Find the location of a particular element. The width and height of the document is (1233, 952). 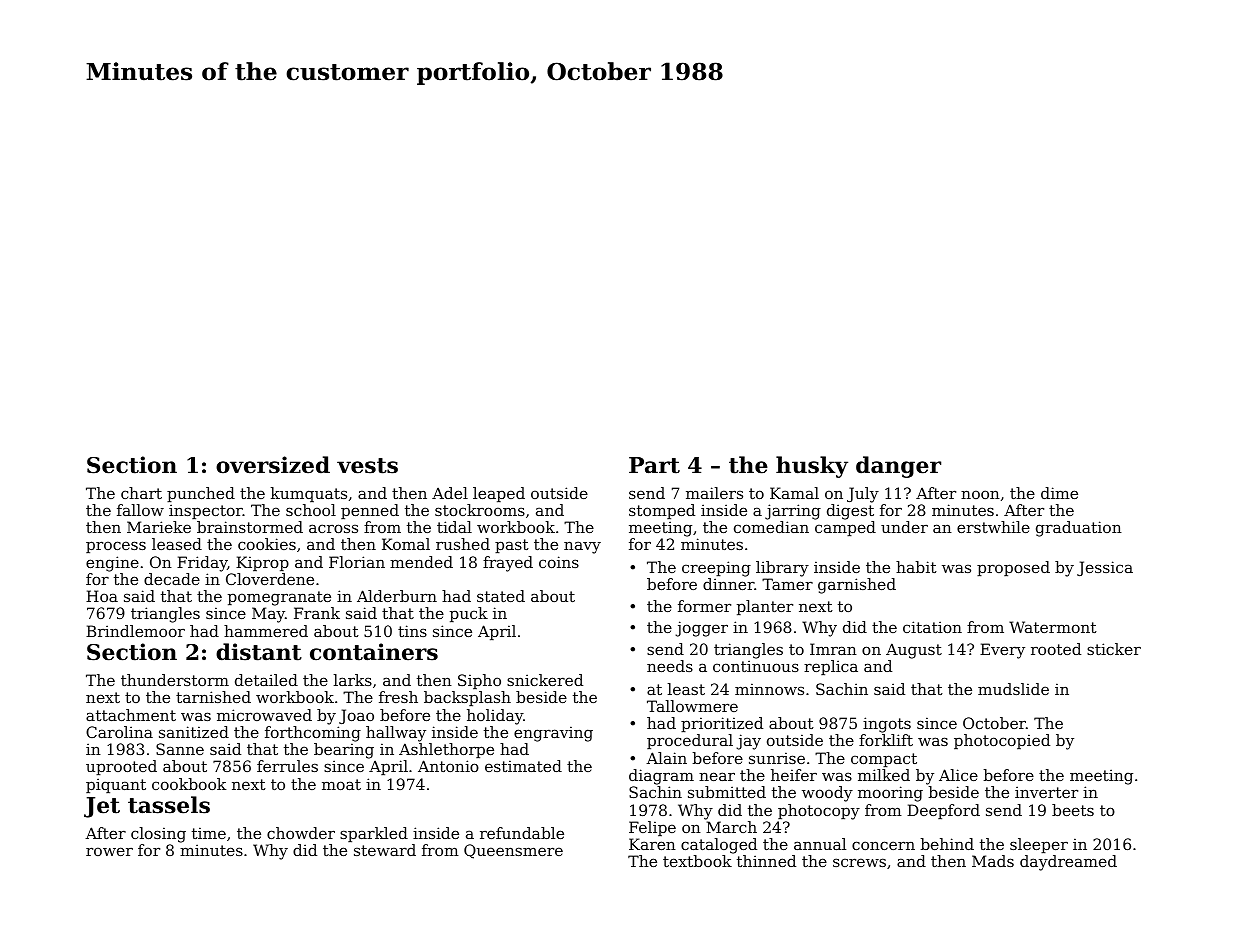

chart is located at coordinates (141, 493).
